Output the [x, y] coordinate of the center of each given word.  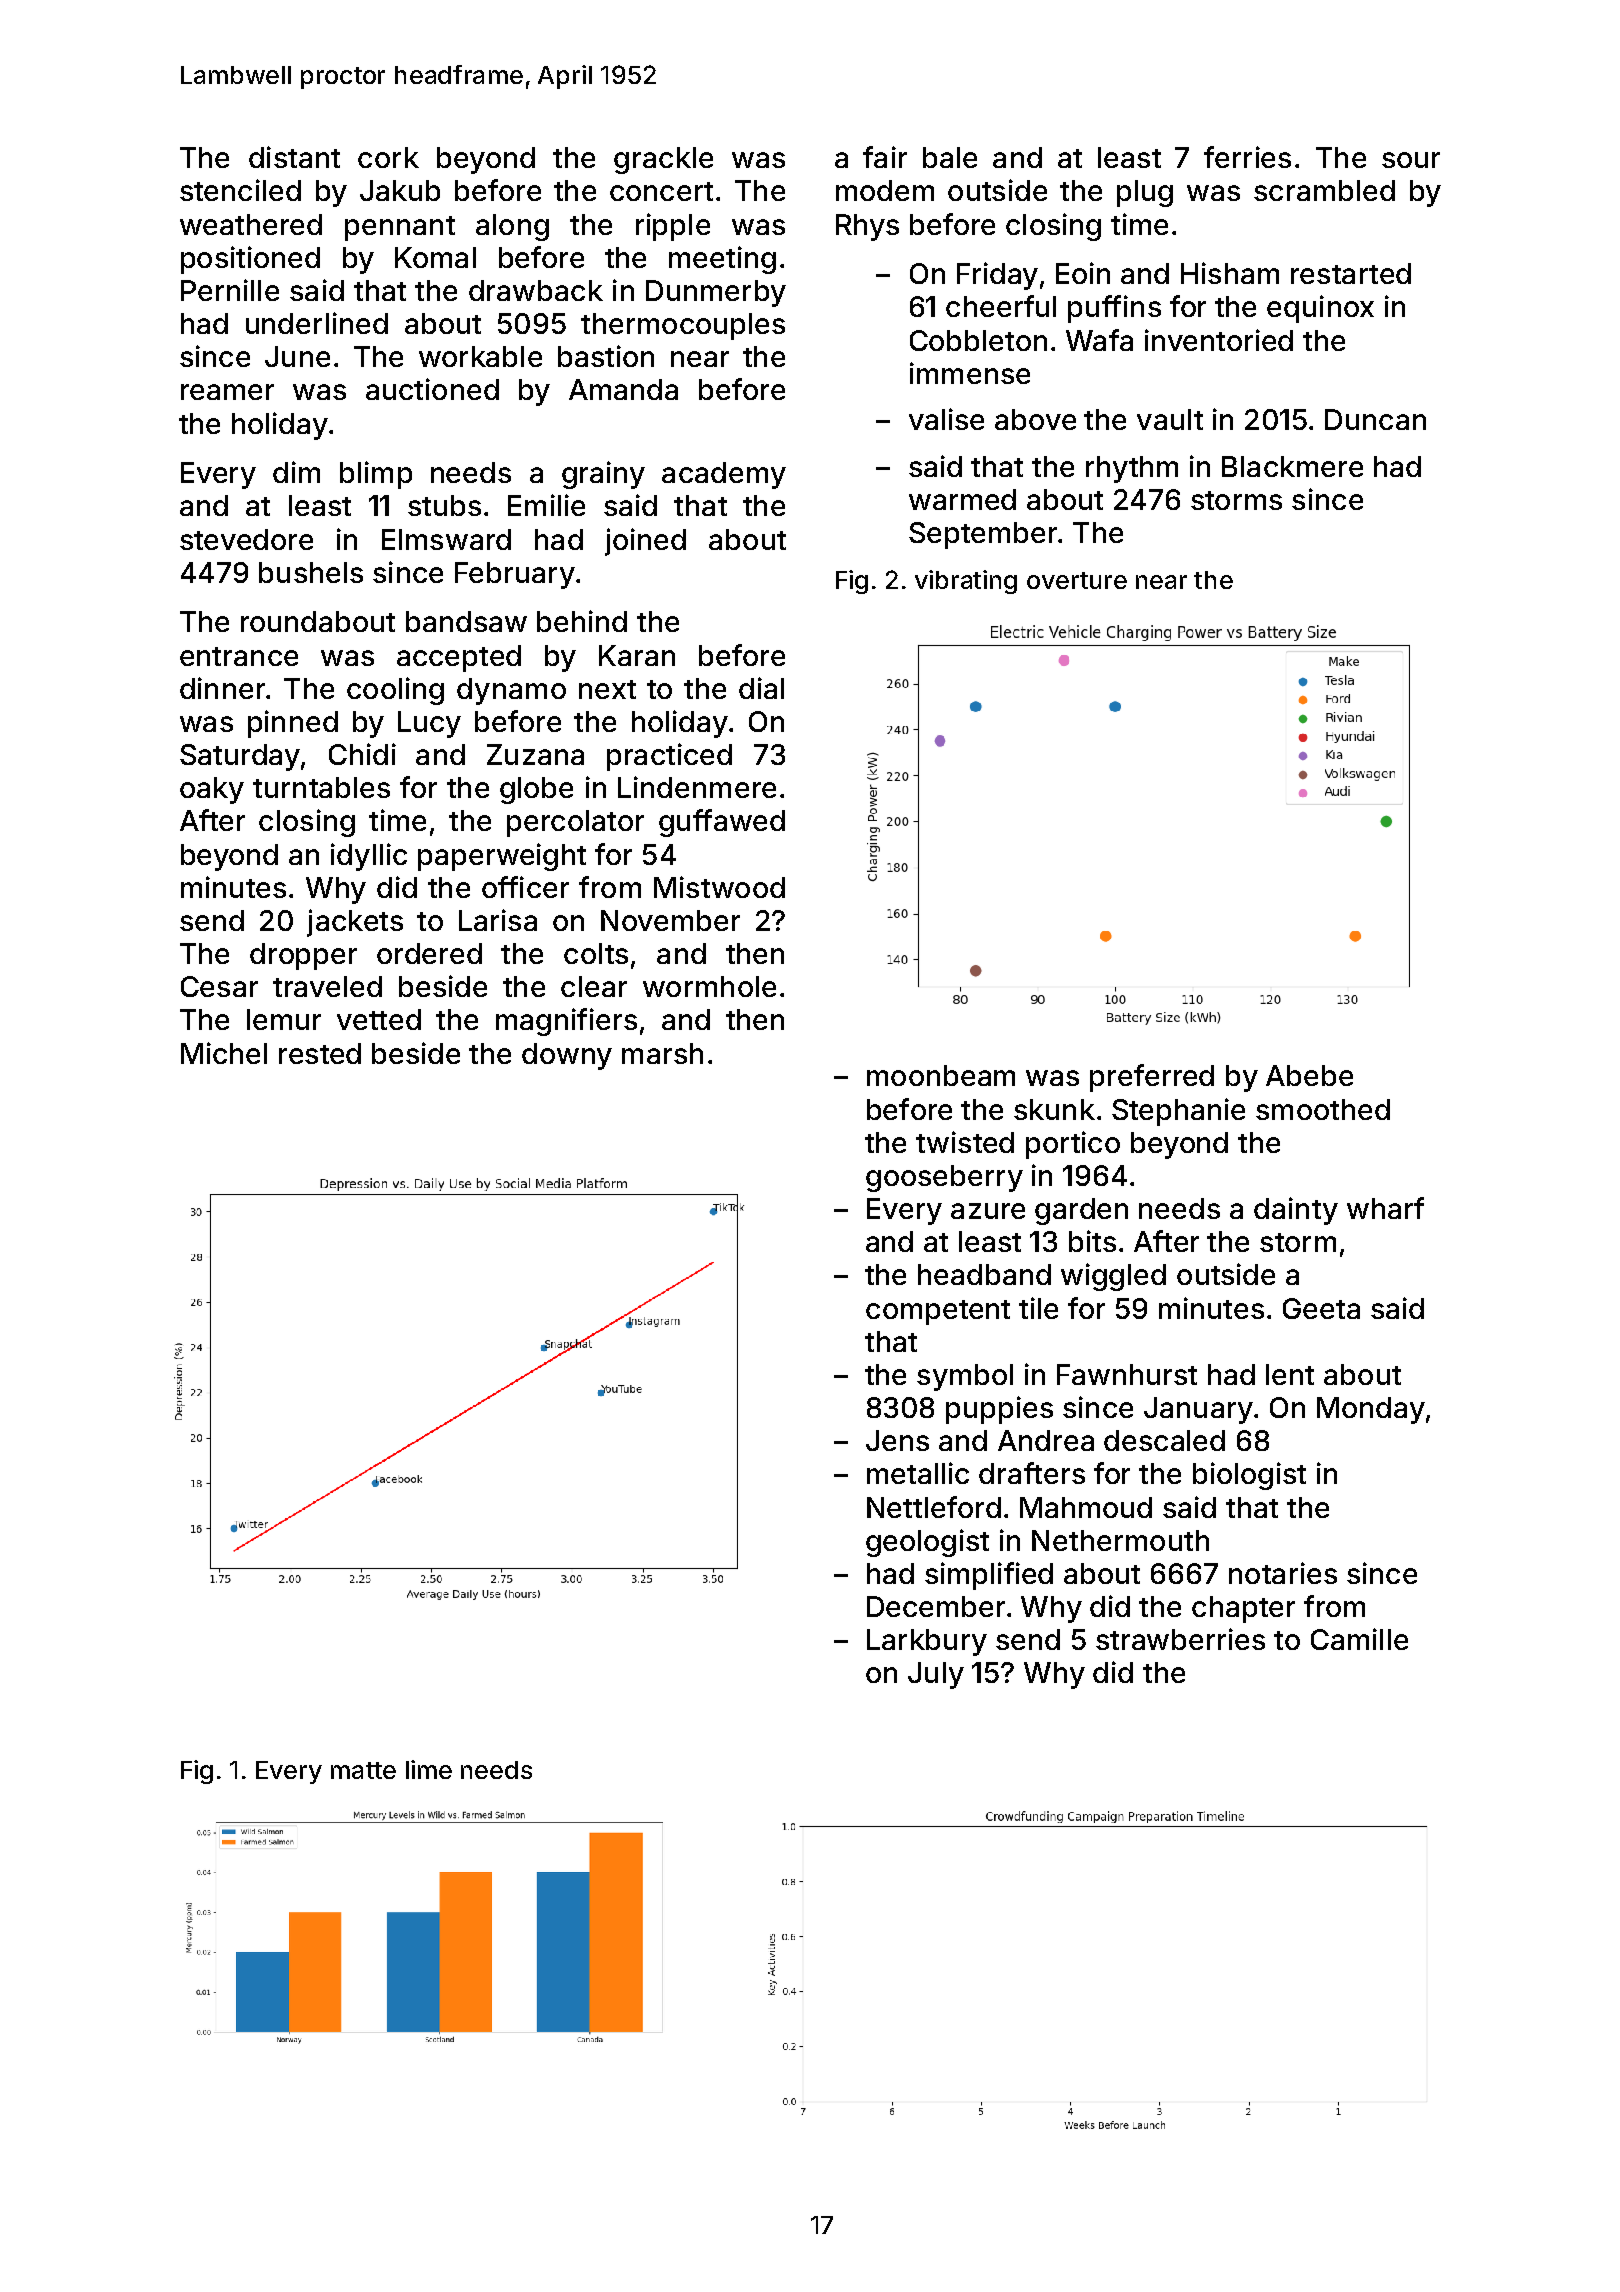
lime [429, 1769]
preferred [1152, 1078]
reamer [227, 392]
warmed [962, 499]
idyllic [369, 857]
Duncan [1375, 419]
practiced [669, 757]
